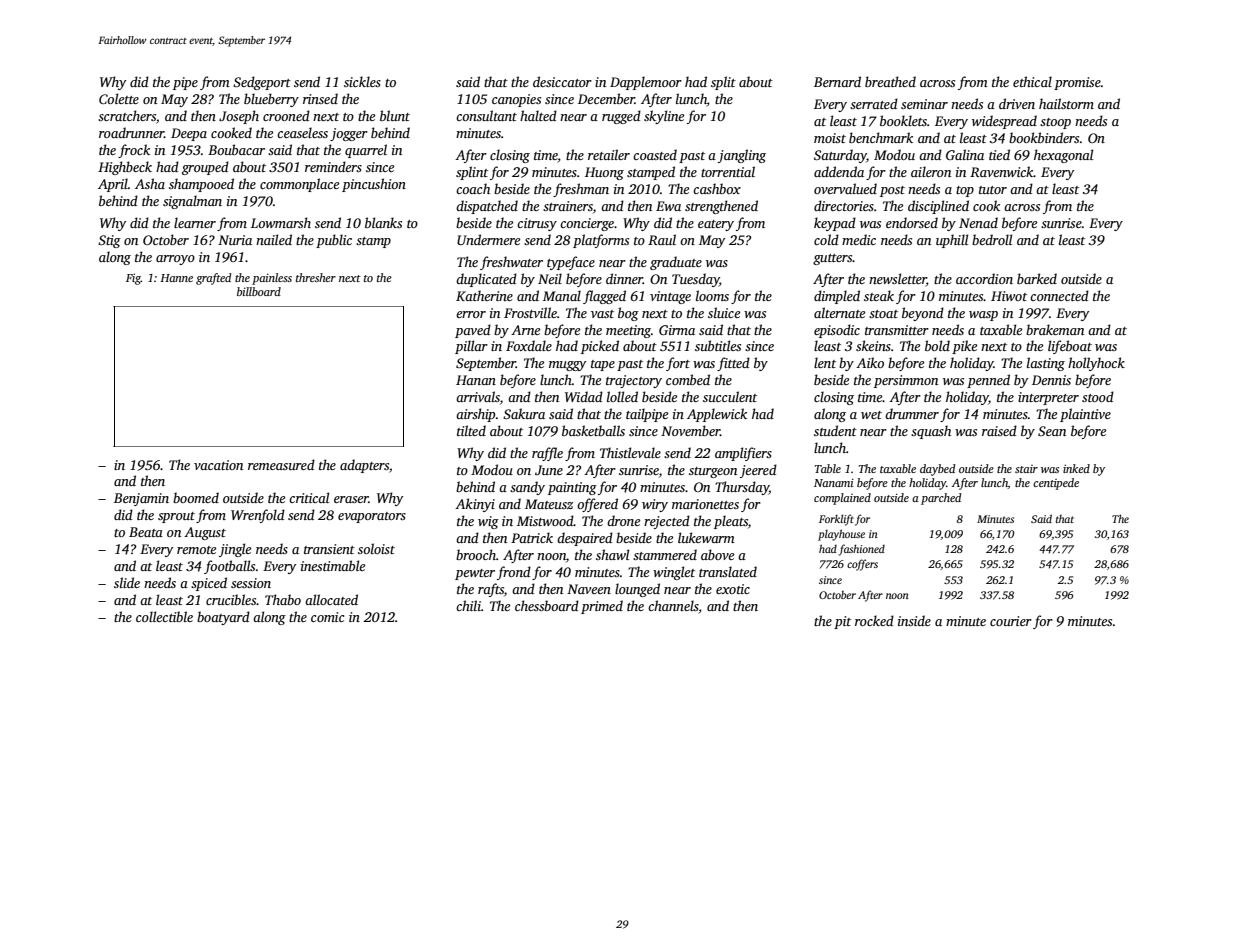  Describe the element at coordinates (597, 505) in the screenshot. I see `offered` at that location.
